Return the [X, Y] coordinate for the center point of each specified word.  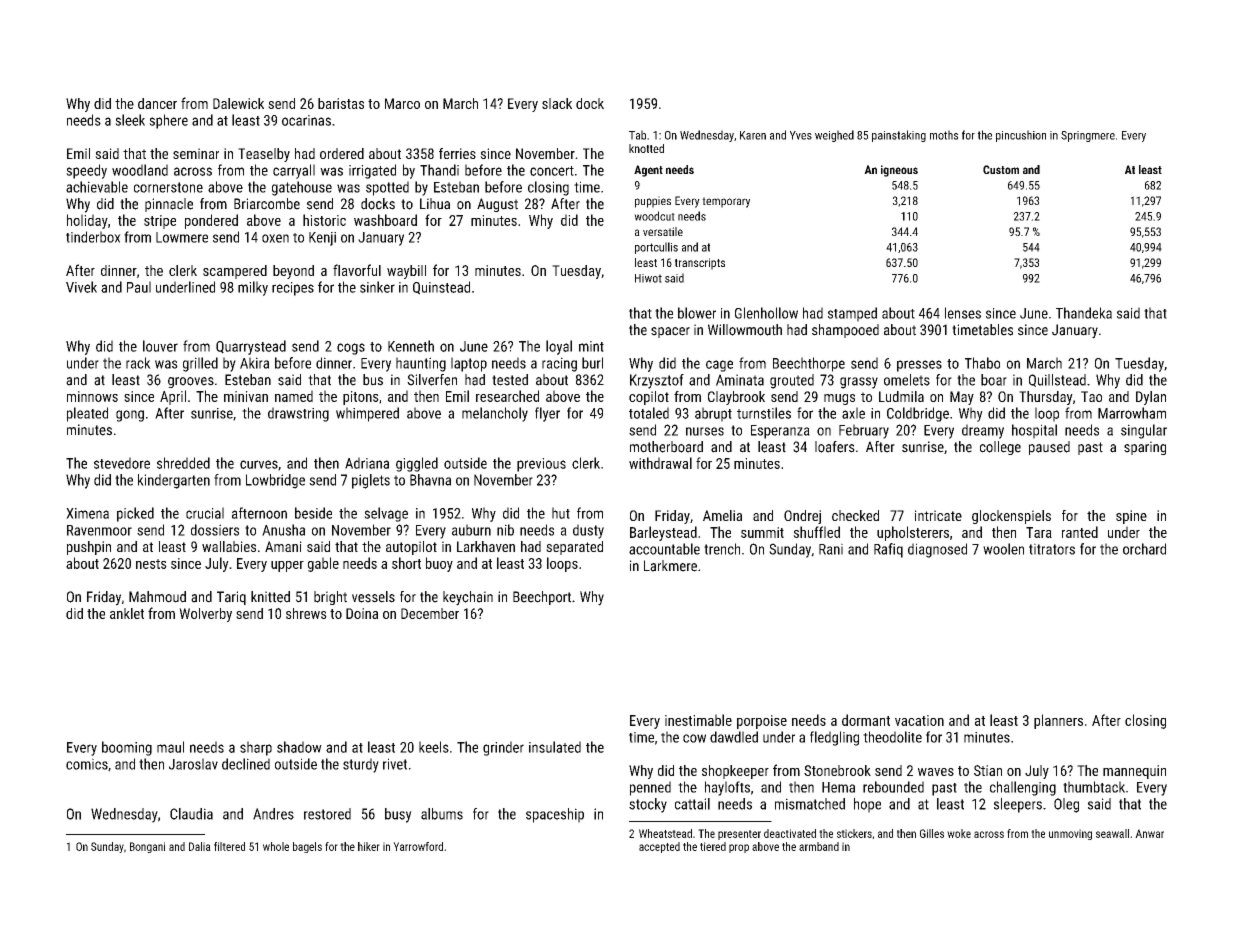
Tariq [231, 598]
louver [160, 346]
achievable [97, 187]
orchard [1144, 549]
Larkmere [670, 566]
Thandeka [1084, 313]
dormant [866, 720]
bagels [307, 847]
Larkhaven [486, 546]
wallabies [229, 546]
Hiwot [648, 278]
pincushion [1021, 136]
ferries [457, 153]
